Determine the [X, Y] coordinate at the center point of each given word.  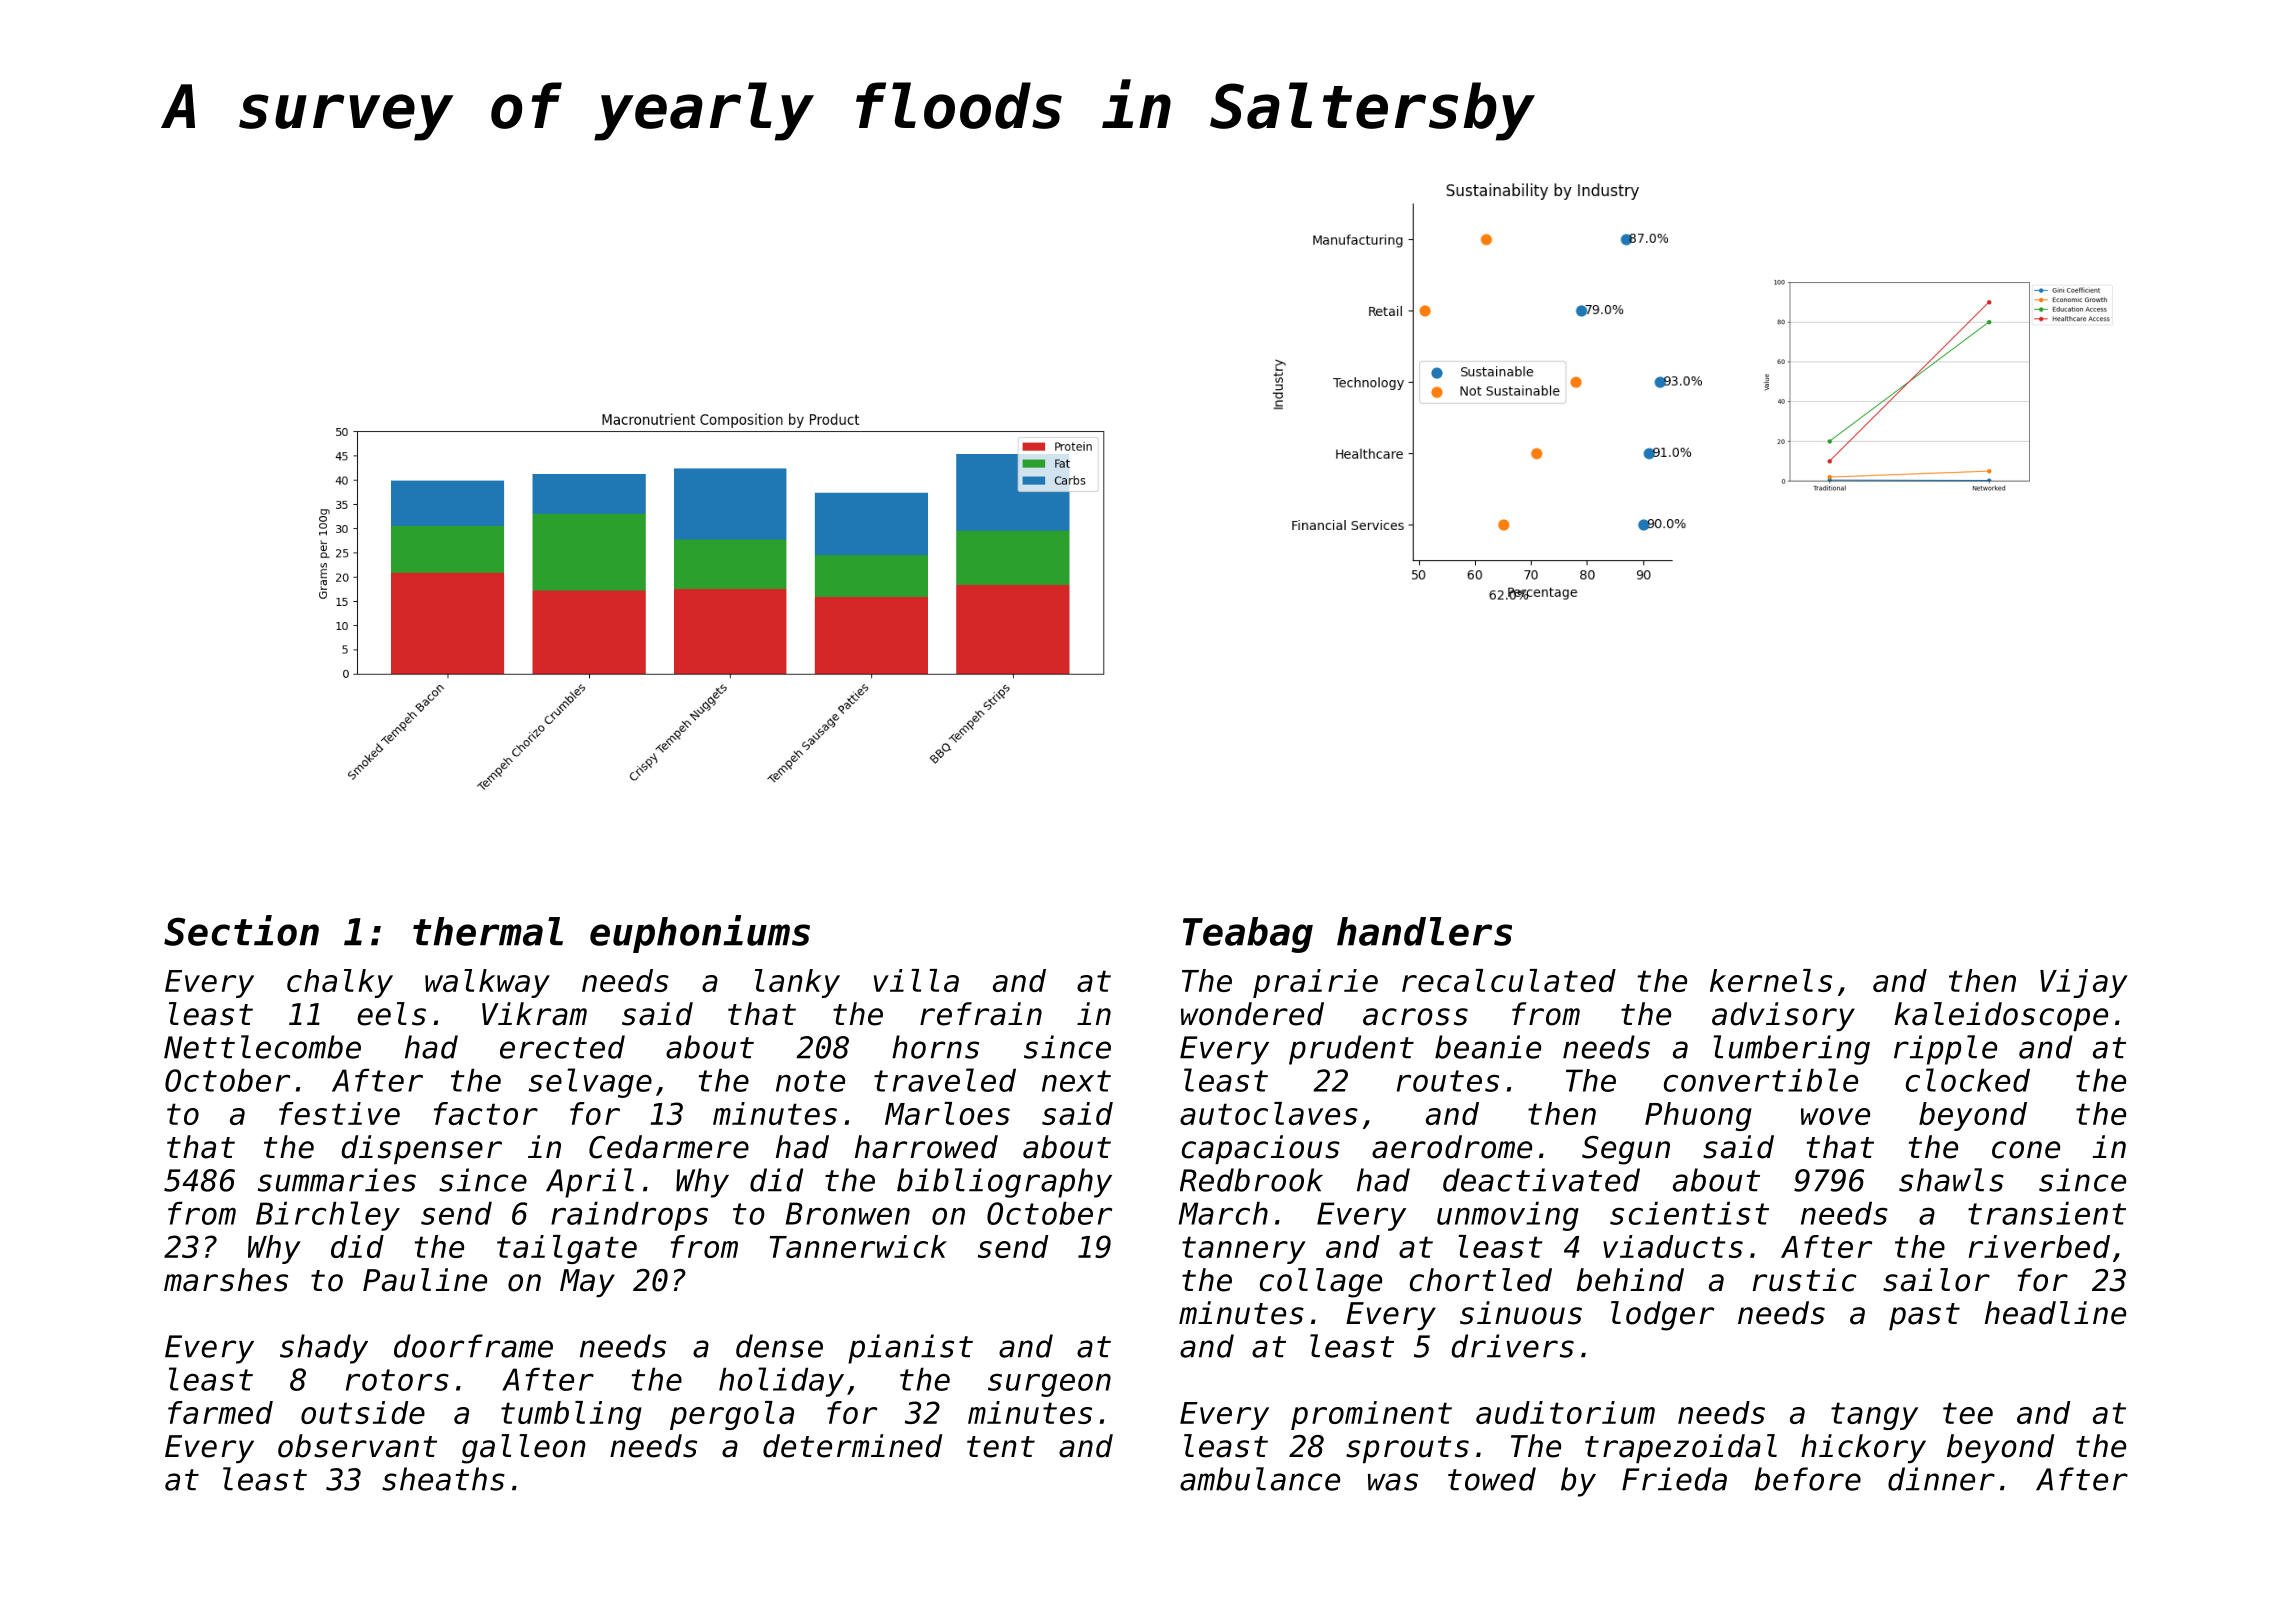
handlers [1424, 931]
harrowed [926, 1147]
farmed [220, 1412]
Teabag [1248, 935]
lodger [1662, 1316]
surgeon [1049, 1385]
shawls [1951, 1180]
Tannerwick [858, 1246]
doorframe [473, 1346]
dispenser [422, 1149]
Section [241, 930]
